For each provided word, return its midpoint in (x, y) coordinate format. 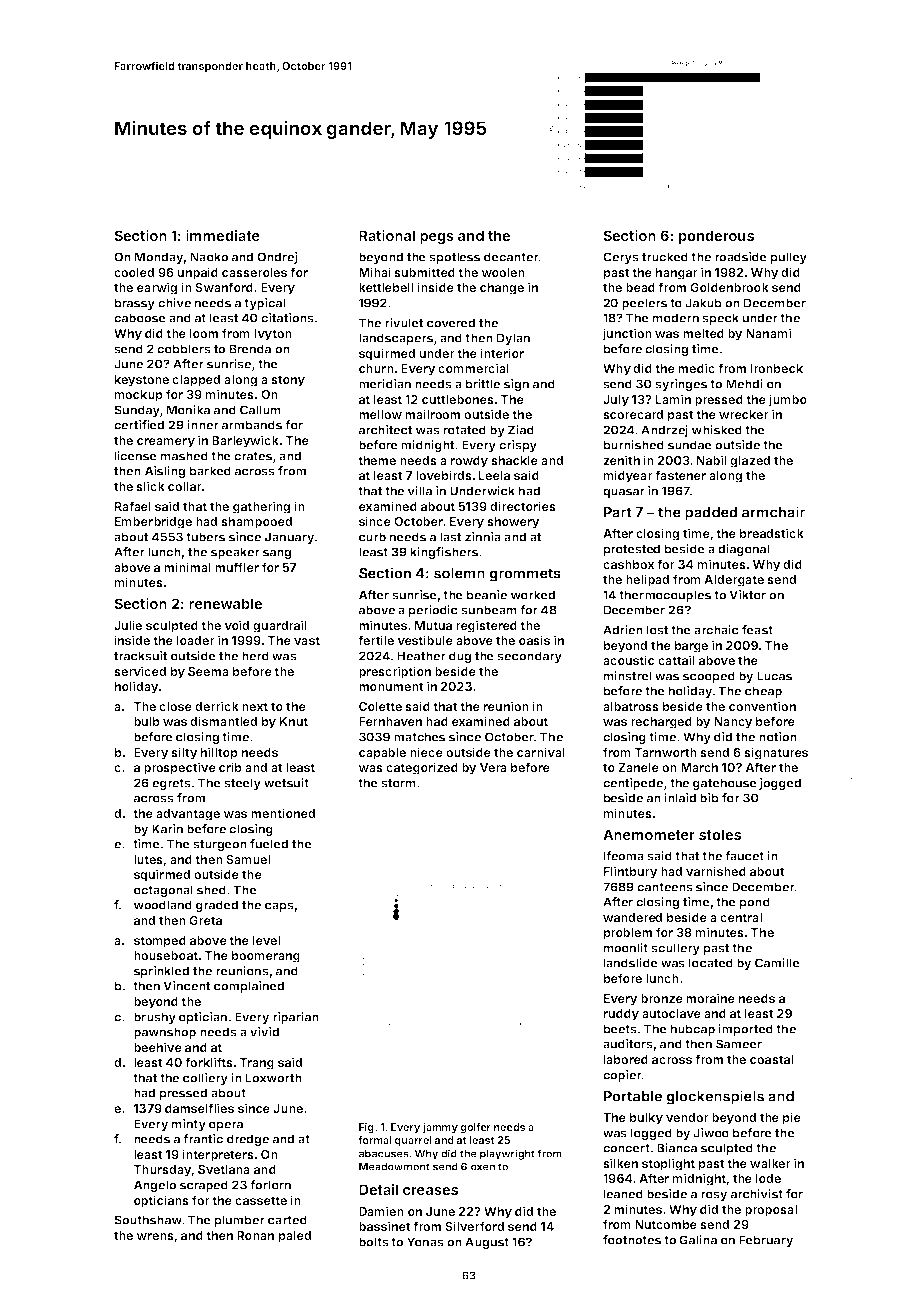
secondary (529, 657)
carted (287, 1220)
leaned (623, 1194)
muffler (237, 567)
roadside (741, 257)
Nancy (733, 723)
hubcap (693, 1030)
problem (628, 934)
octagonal (163, 891)
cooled (134, 272)
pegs (437, 238)
